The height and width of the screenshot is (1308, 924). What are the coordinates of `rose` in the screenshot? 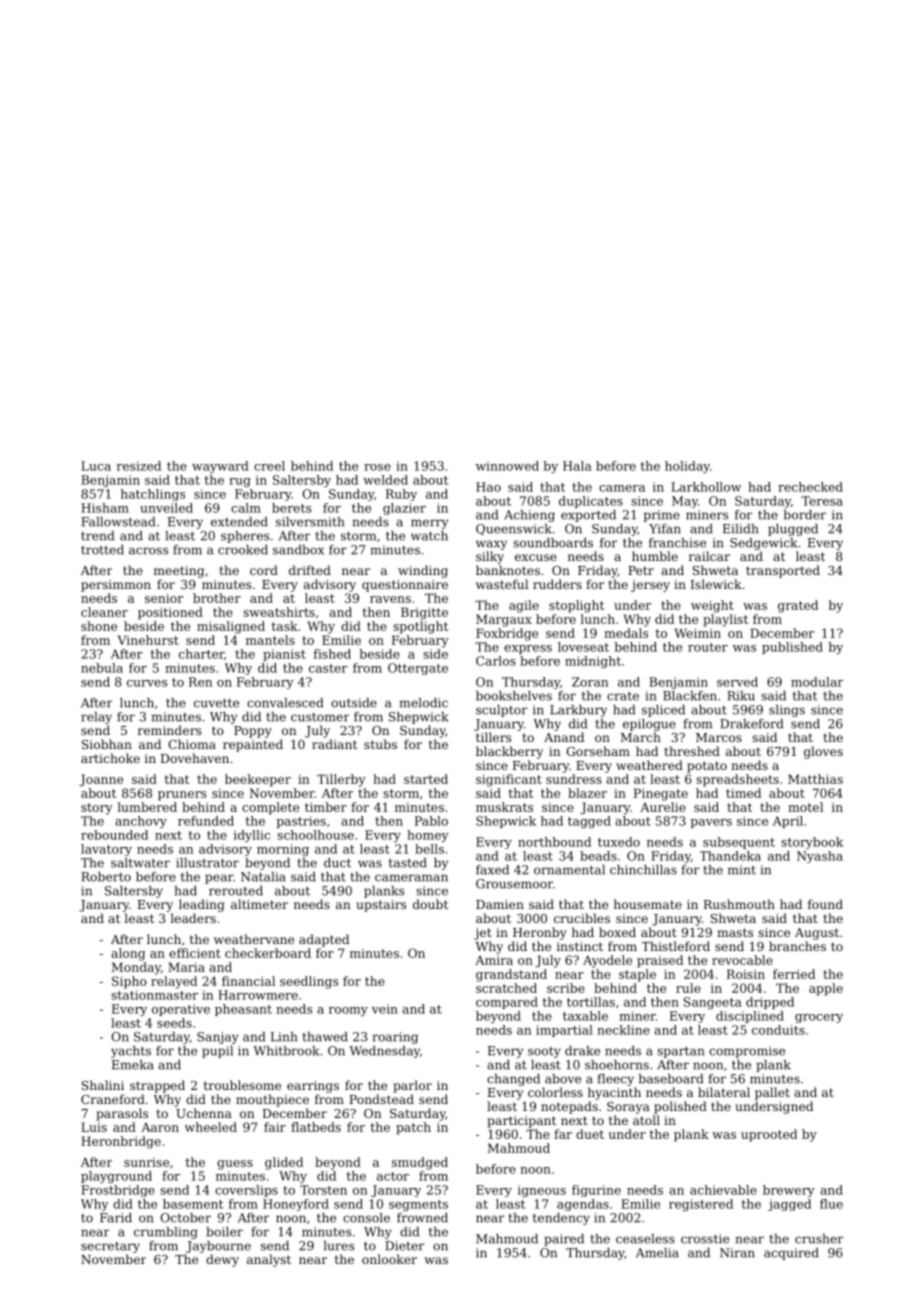 It's located at (377, 467).
